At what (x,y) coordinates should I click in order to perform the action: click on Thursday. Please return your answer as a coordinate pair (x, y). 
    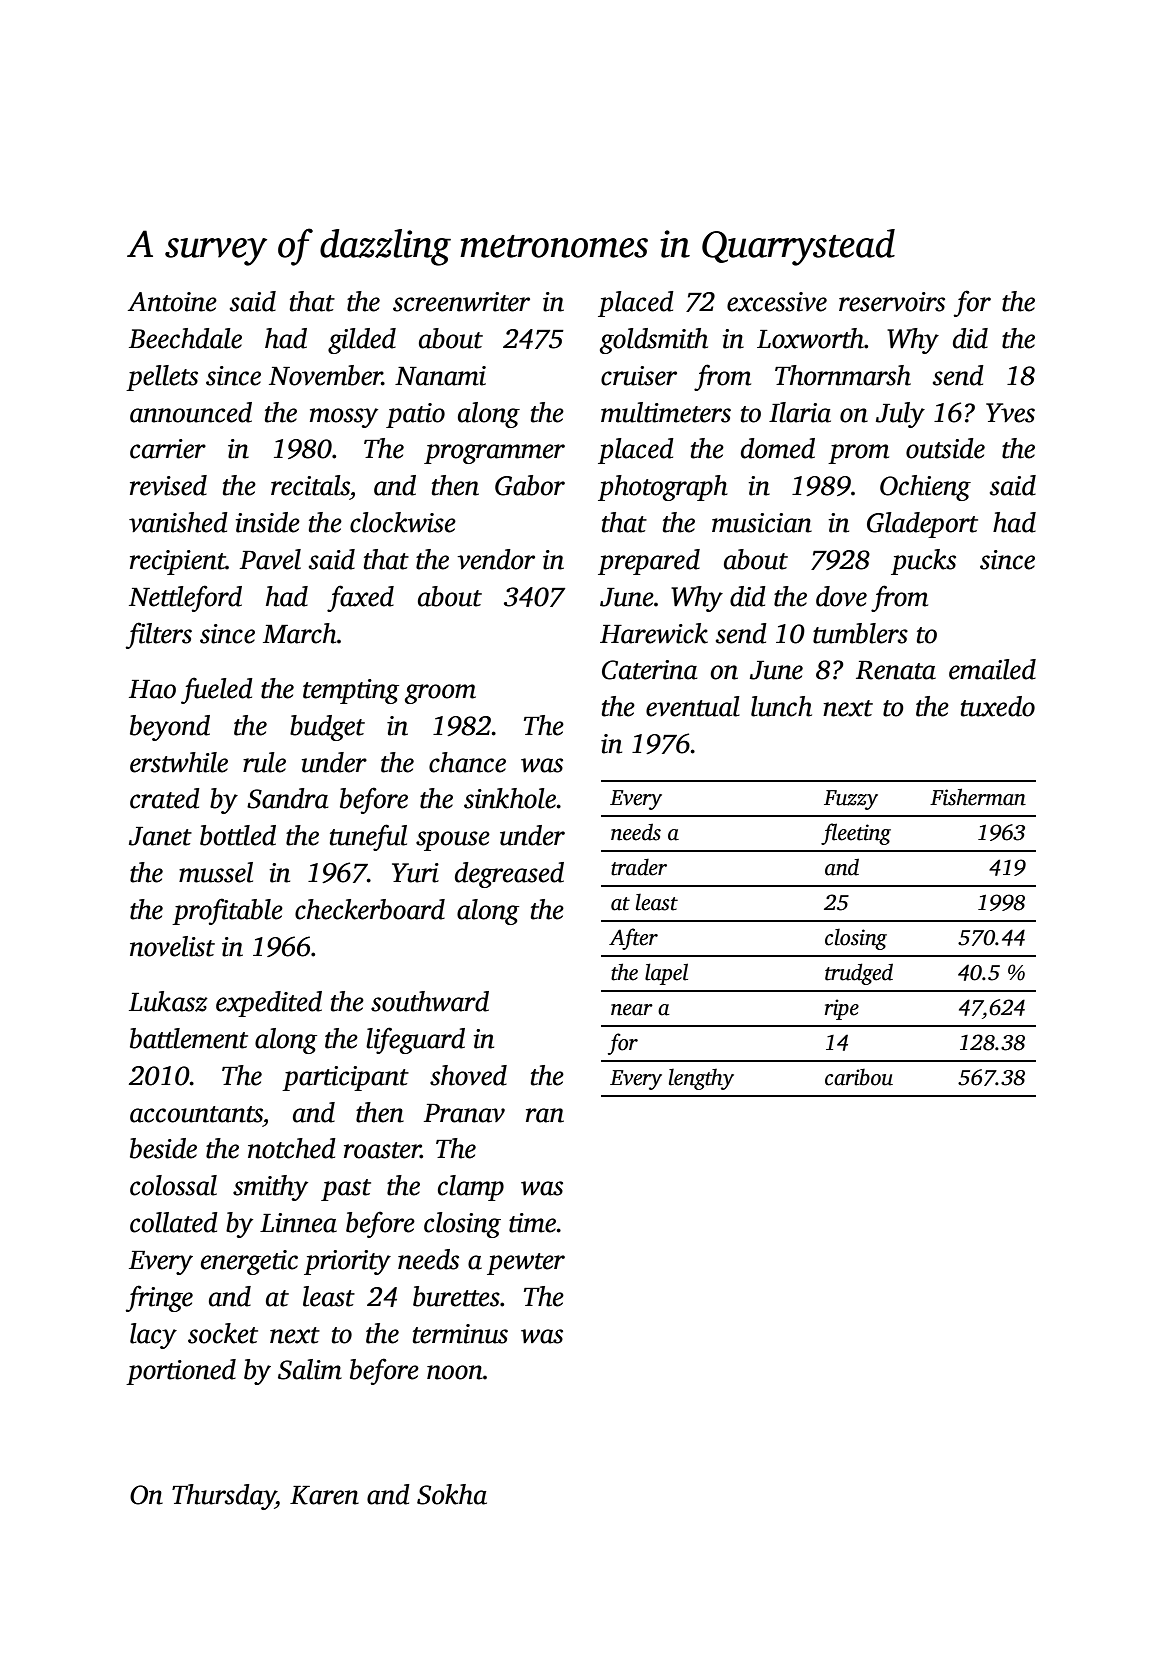
    Looking at the image, I should click on (224, 1497).
